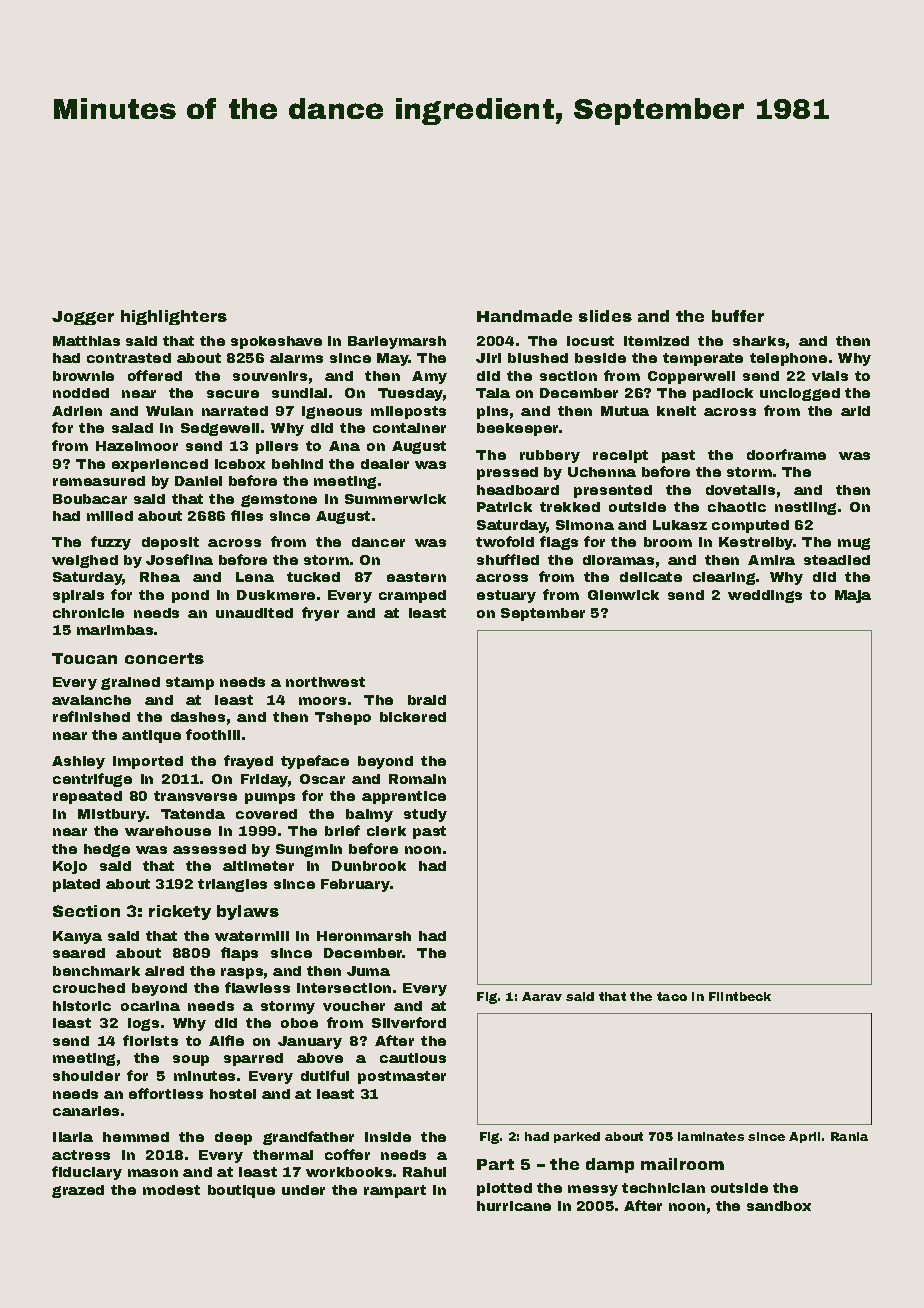 The width and height of the screenshot is (924, 1308). I want to click on Flintbeck, so click(740, 996).
